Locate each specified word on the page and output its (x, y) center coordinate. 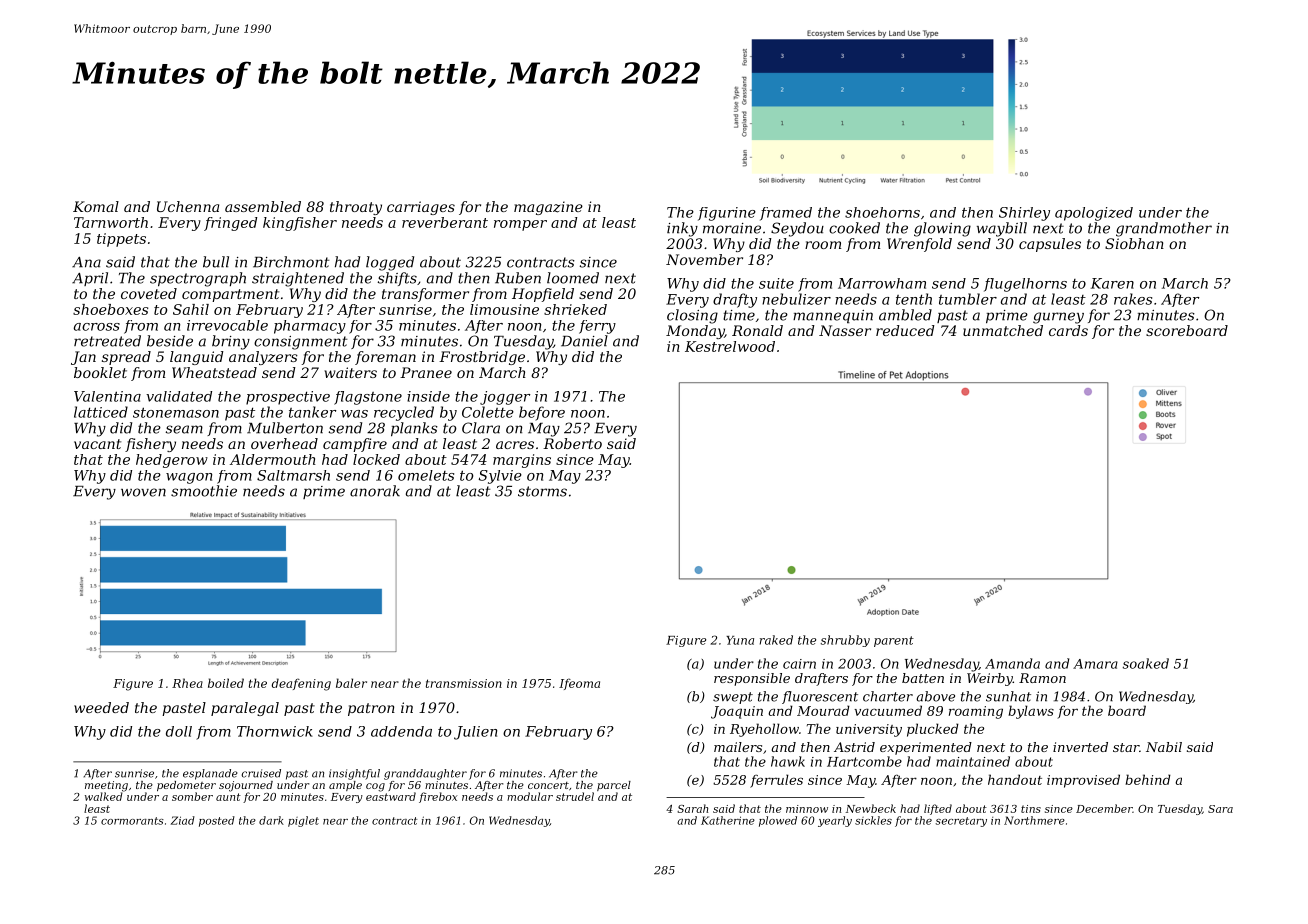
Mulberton (285, 428)
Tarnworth (111, 222)
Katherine (728, 820)
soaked (1146, 663)
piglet (303, 821)
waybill (1002, 229)
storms (542, 491)
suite (776, 283)
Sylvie (500, 477)
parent (894, 641)
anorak (375, 491)
